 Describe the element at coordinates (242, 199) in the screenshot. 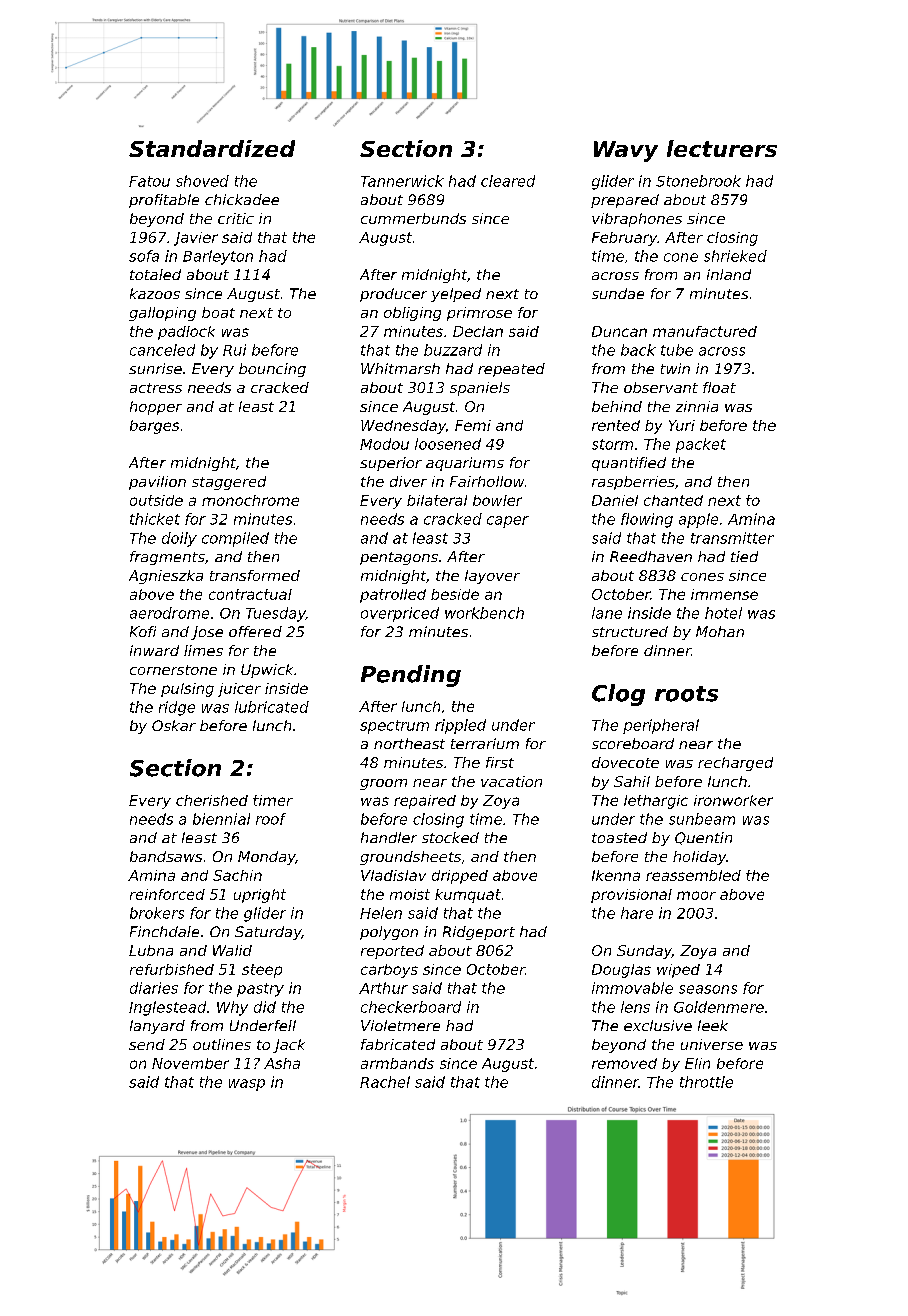

I see `chickadee` at that location.
